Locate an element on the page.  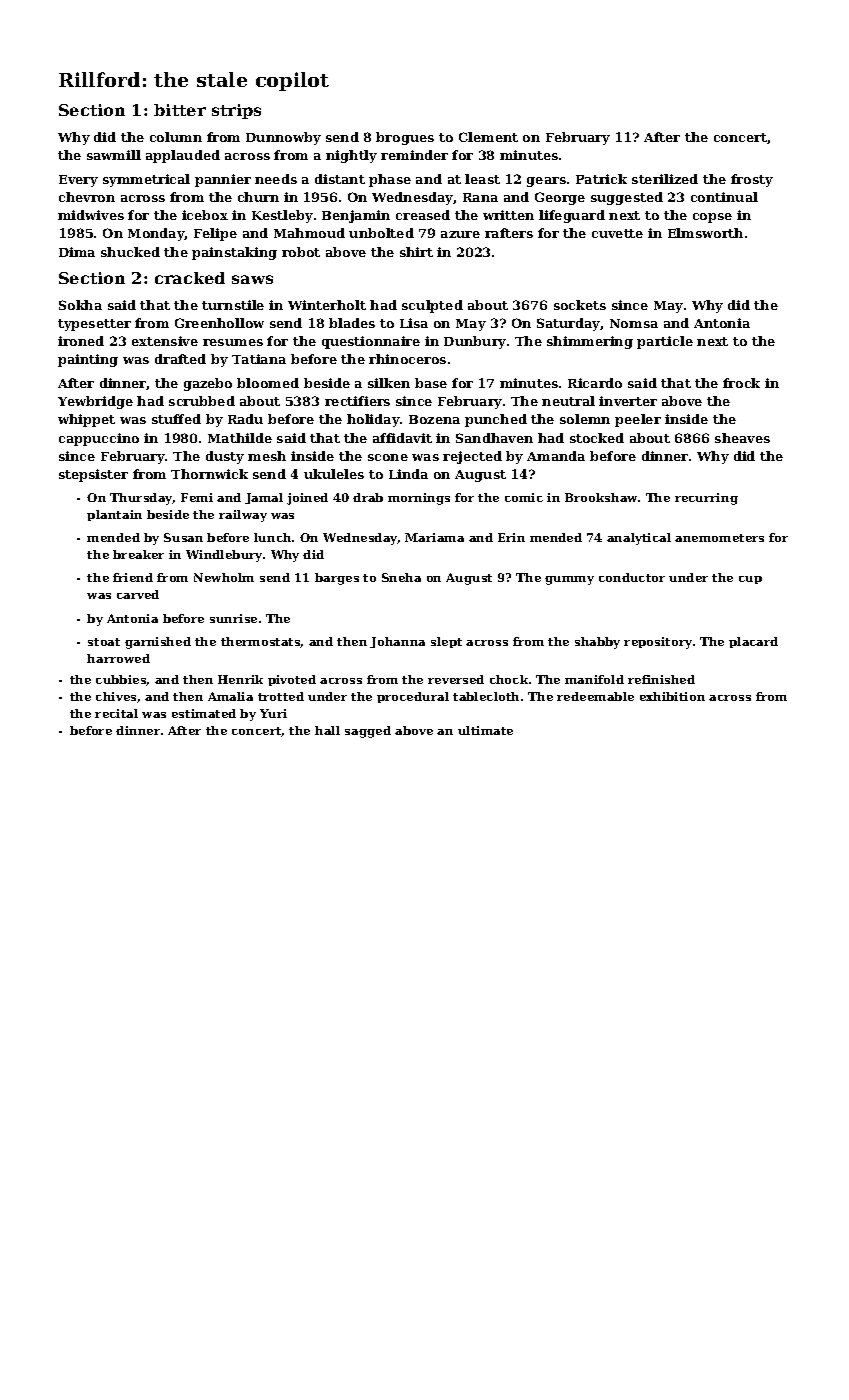
mornings is located at coordinates (419, 499).
